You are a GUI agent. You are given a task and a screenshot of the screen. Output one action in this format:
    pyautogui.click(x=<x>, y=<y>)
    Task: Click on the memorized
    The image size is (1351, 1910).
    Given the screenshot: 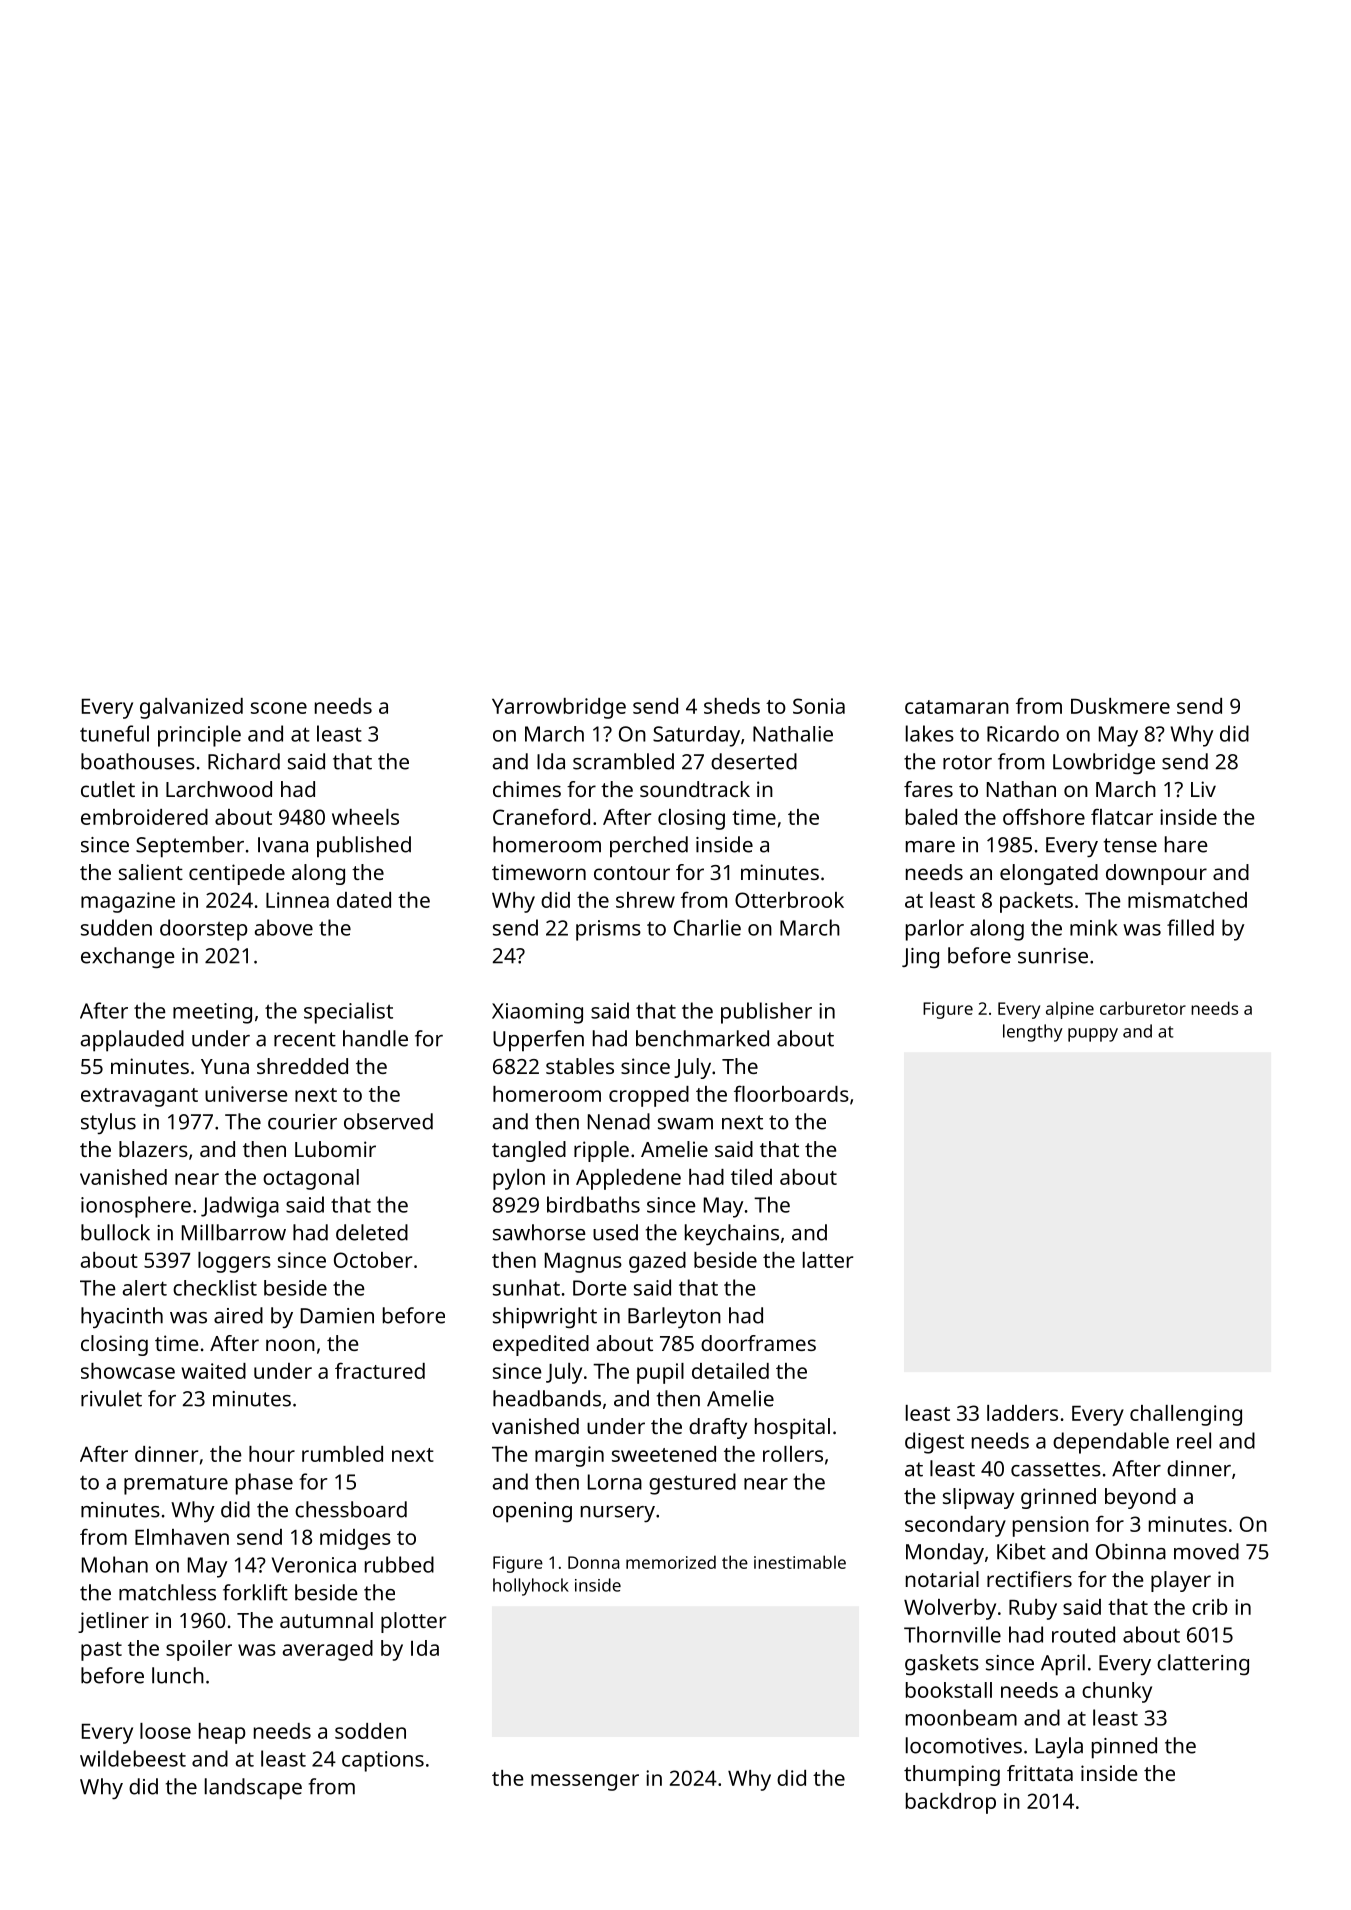 What is the action you would take?
    pyautogui.click(x=671, y=1562)
